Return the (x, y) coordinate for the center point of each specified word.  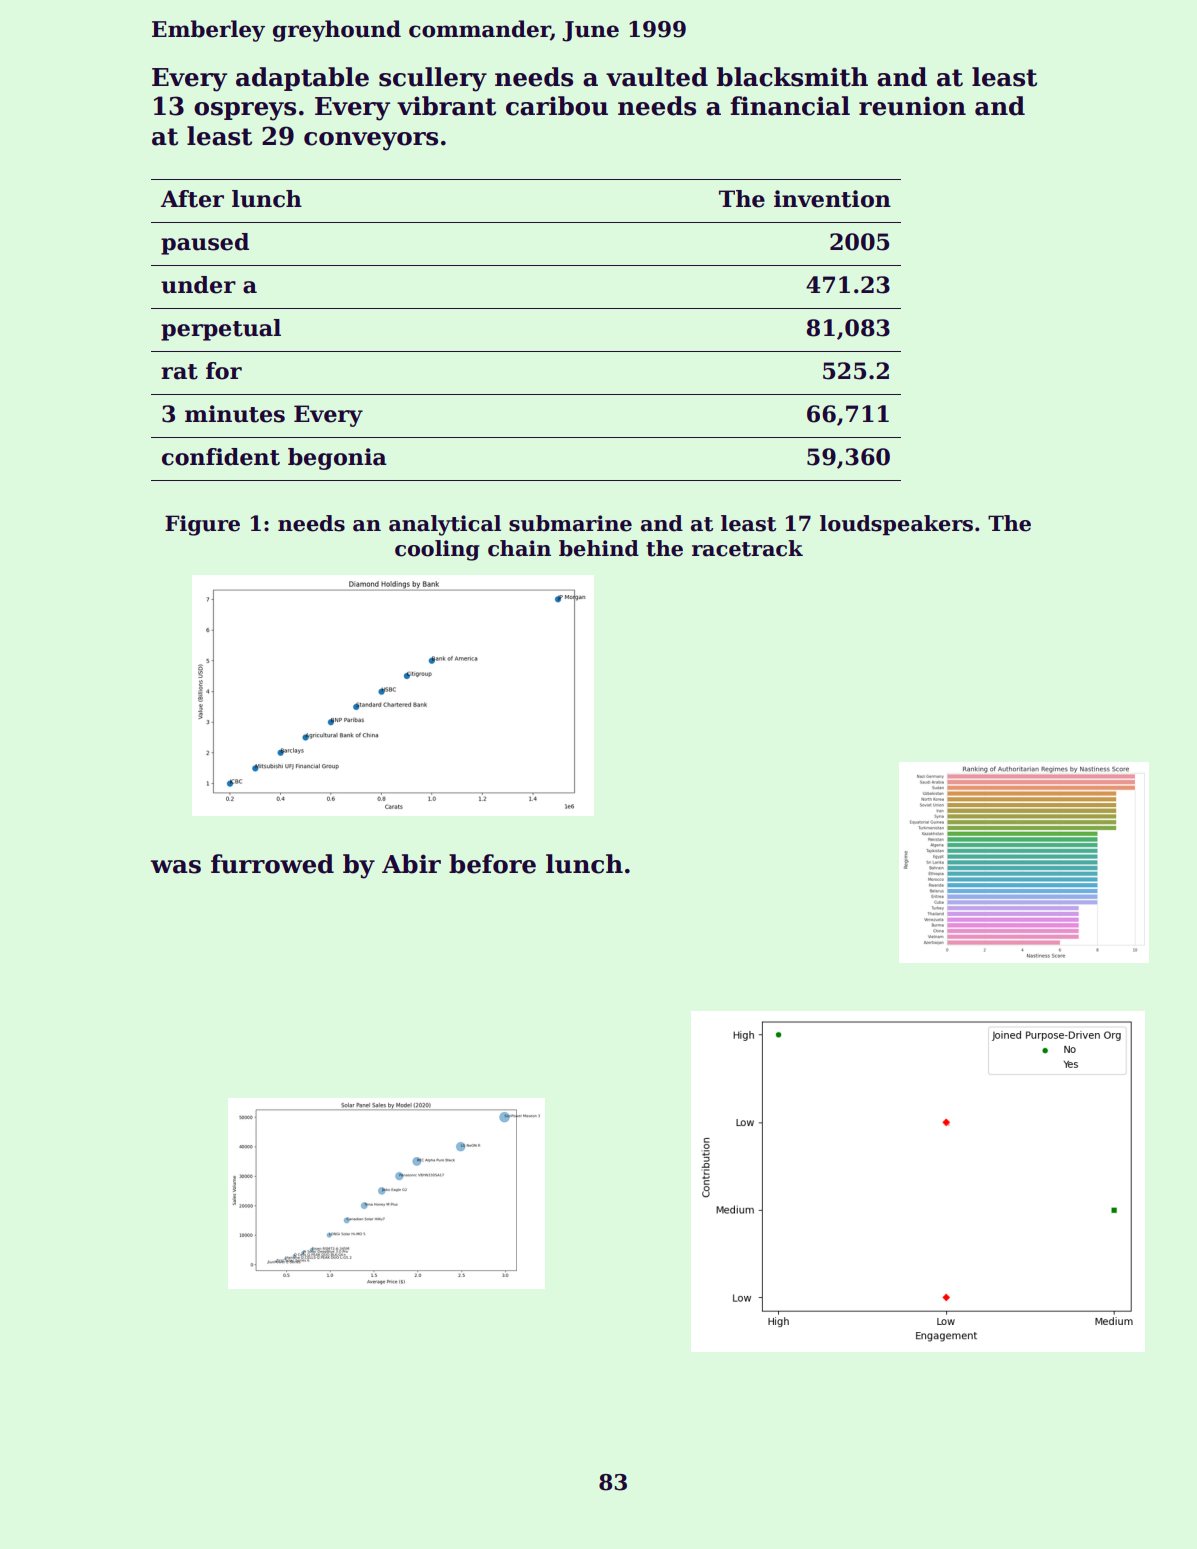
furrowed (272, 864)
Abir (411, 864)
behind (599, 548)
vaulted (657, 77)
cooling (437, 550)
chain (519, 548)
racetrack (747, 548)
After (192, 199)
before (492, 864)
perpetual (221, 330)
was (175, 867)
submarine (570, 523)
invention (832, 199)
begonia (337, 459)
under (198, 285)
